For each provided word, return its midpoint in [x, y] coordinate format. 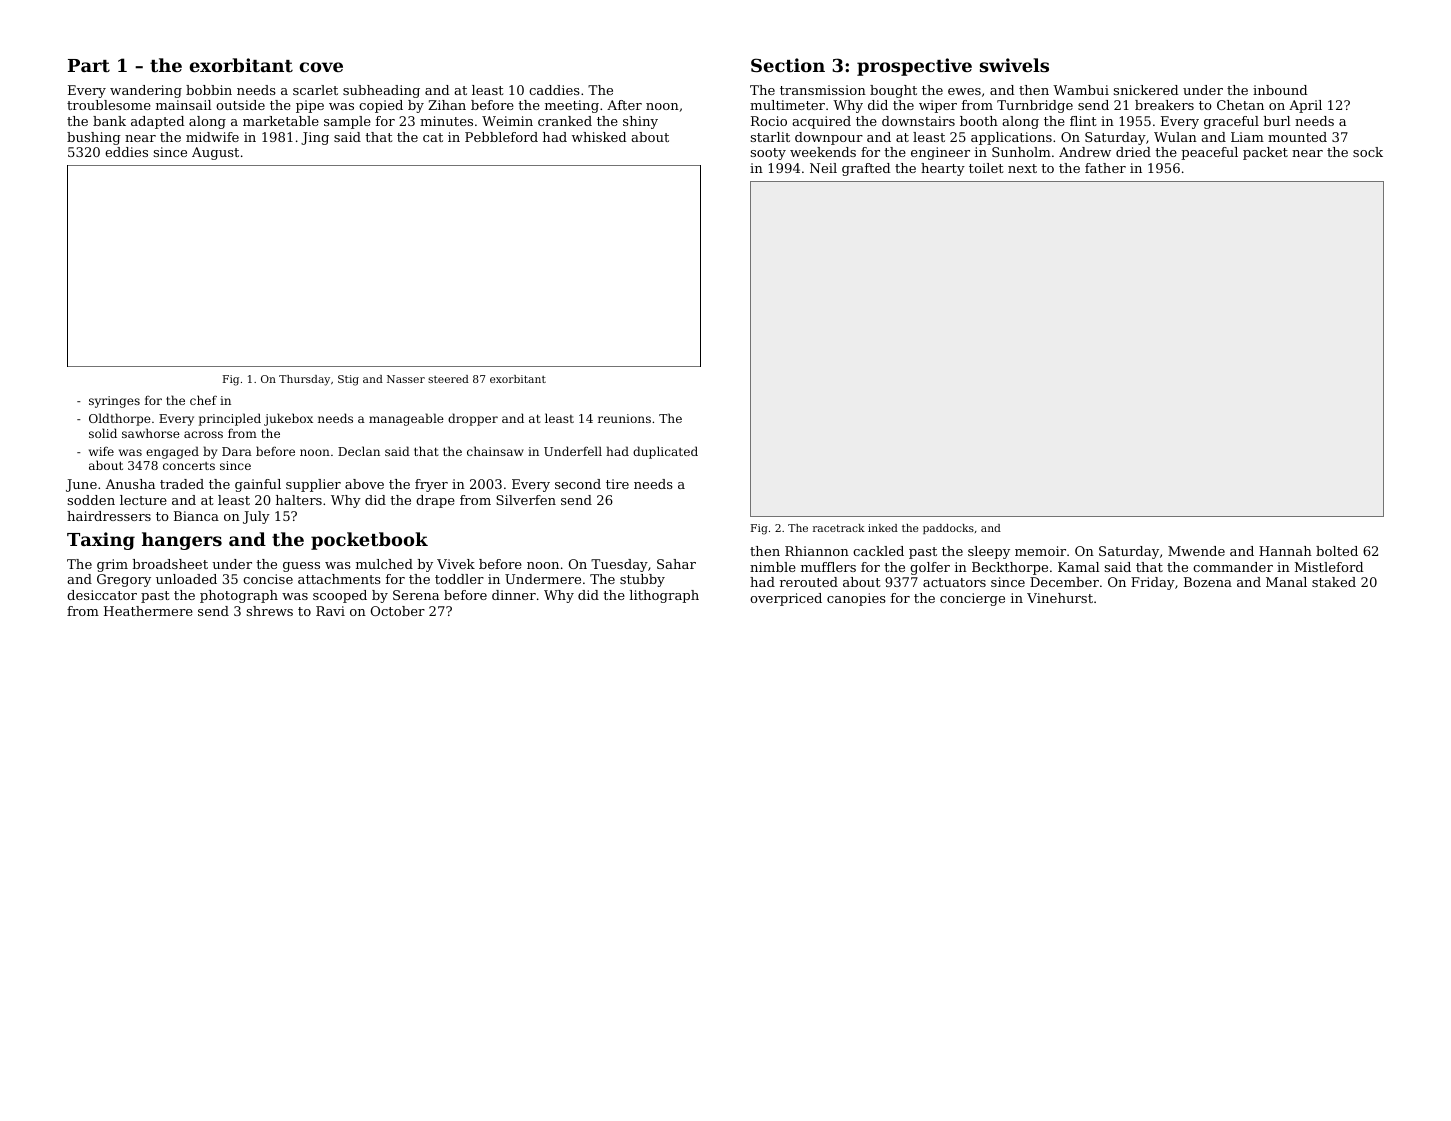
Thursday [304, 380]
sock [1368, 152]
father [1105, 168]
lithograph [664, 596]
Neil [823, 168]
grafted [866, 169]
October [398, 611]
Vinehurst [1060, 598]
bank [109, 121]
